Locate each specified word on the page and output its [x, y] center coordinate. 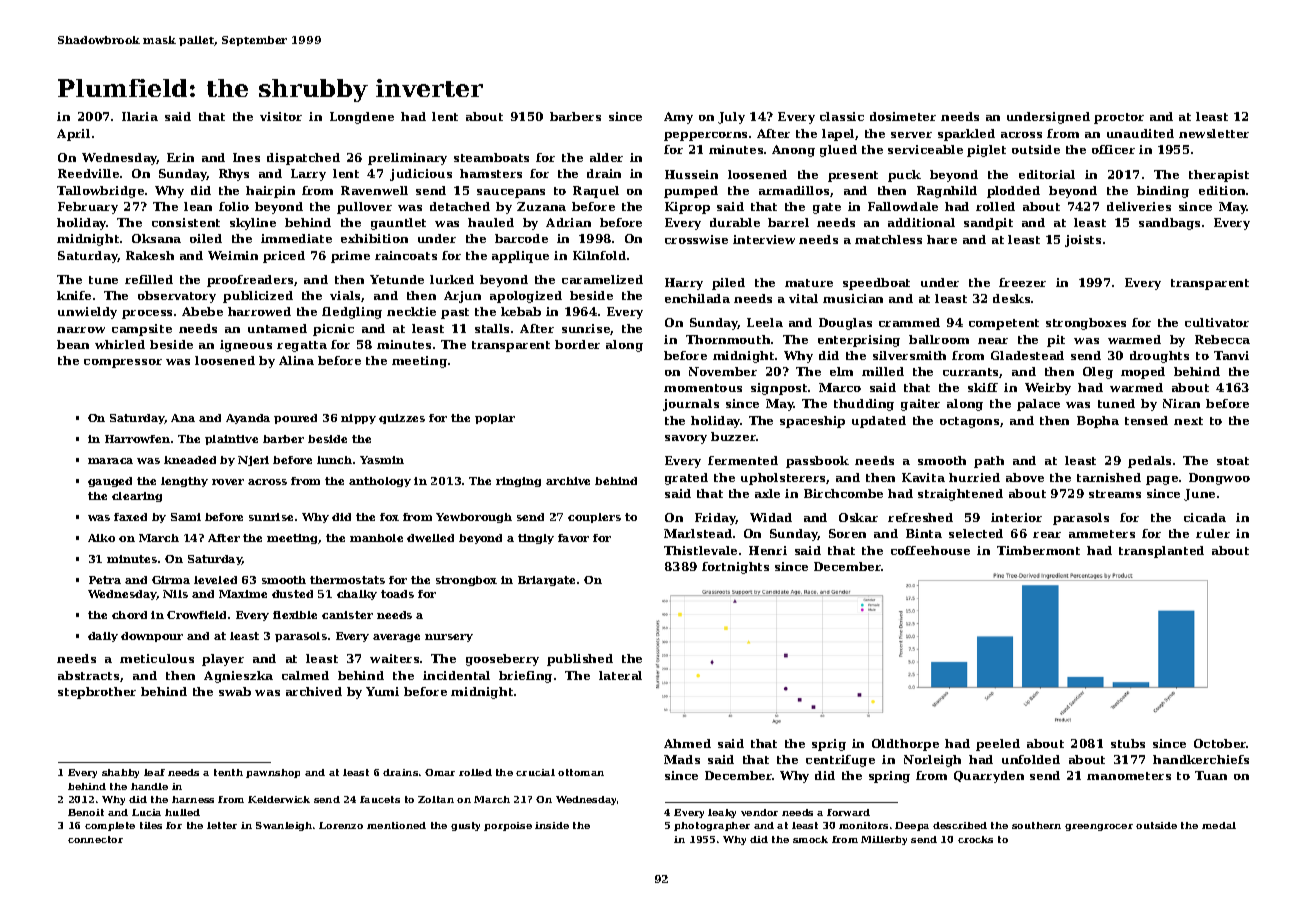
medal [1219, 825]
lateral [620, 675]
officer [1113, 149]
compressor [123, 363]
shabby [120, 773]
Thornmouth [728, 339]
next [1188, 421]
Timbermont [1038, 550]
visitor [281, 116]
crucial [535, 772]
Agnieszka [238, 677]
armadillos [794, 190]
